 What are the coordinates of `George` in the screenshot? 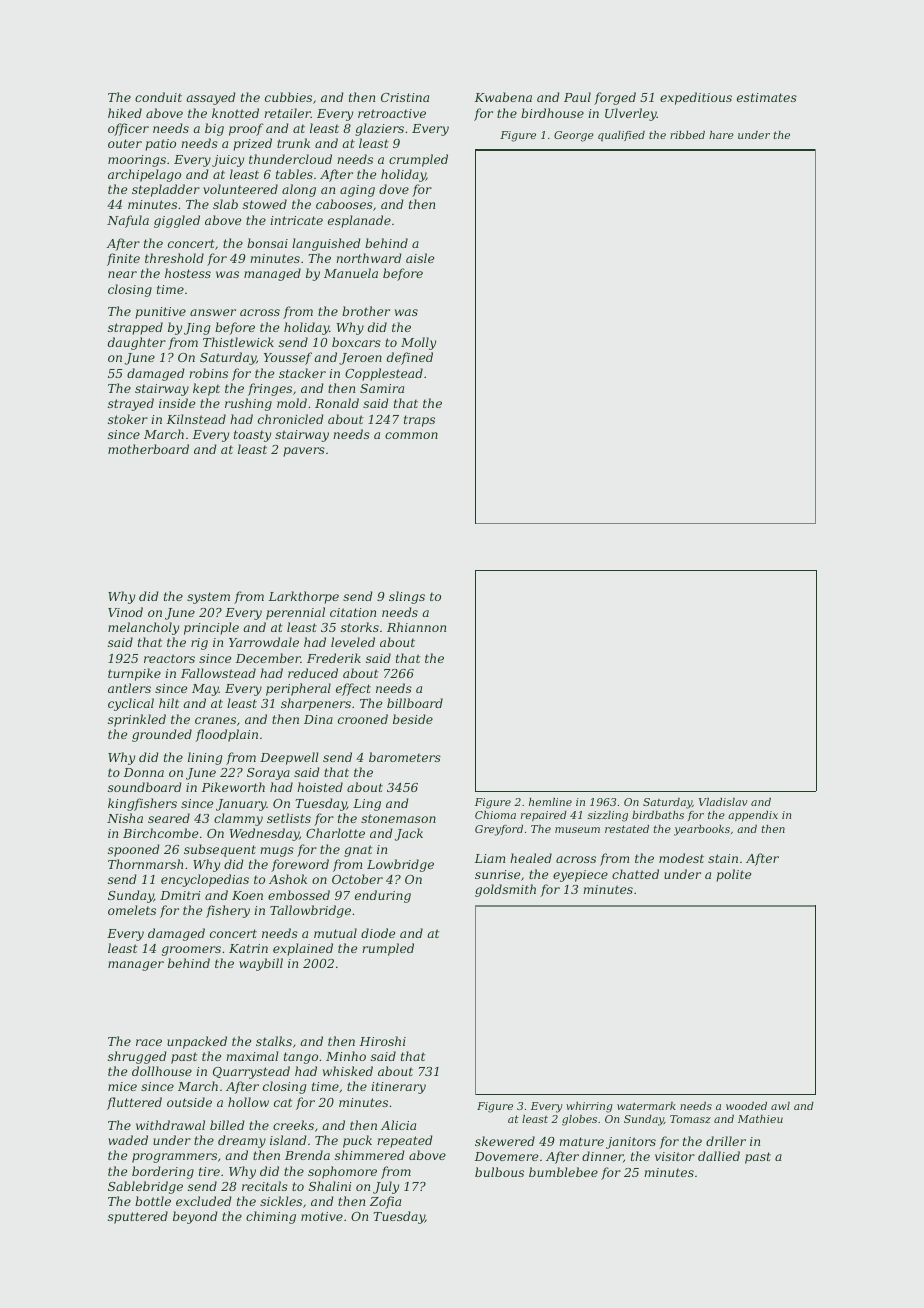 It's located at (574, 136).
